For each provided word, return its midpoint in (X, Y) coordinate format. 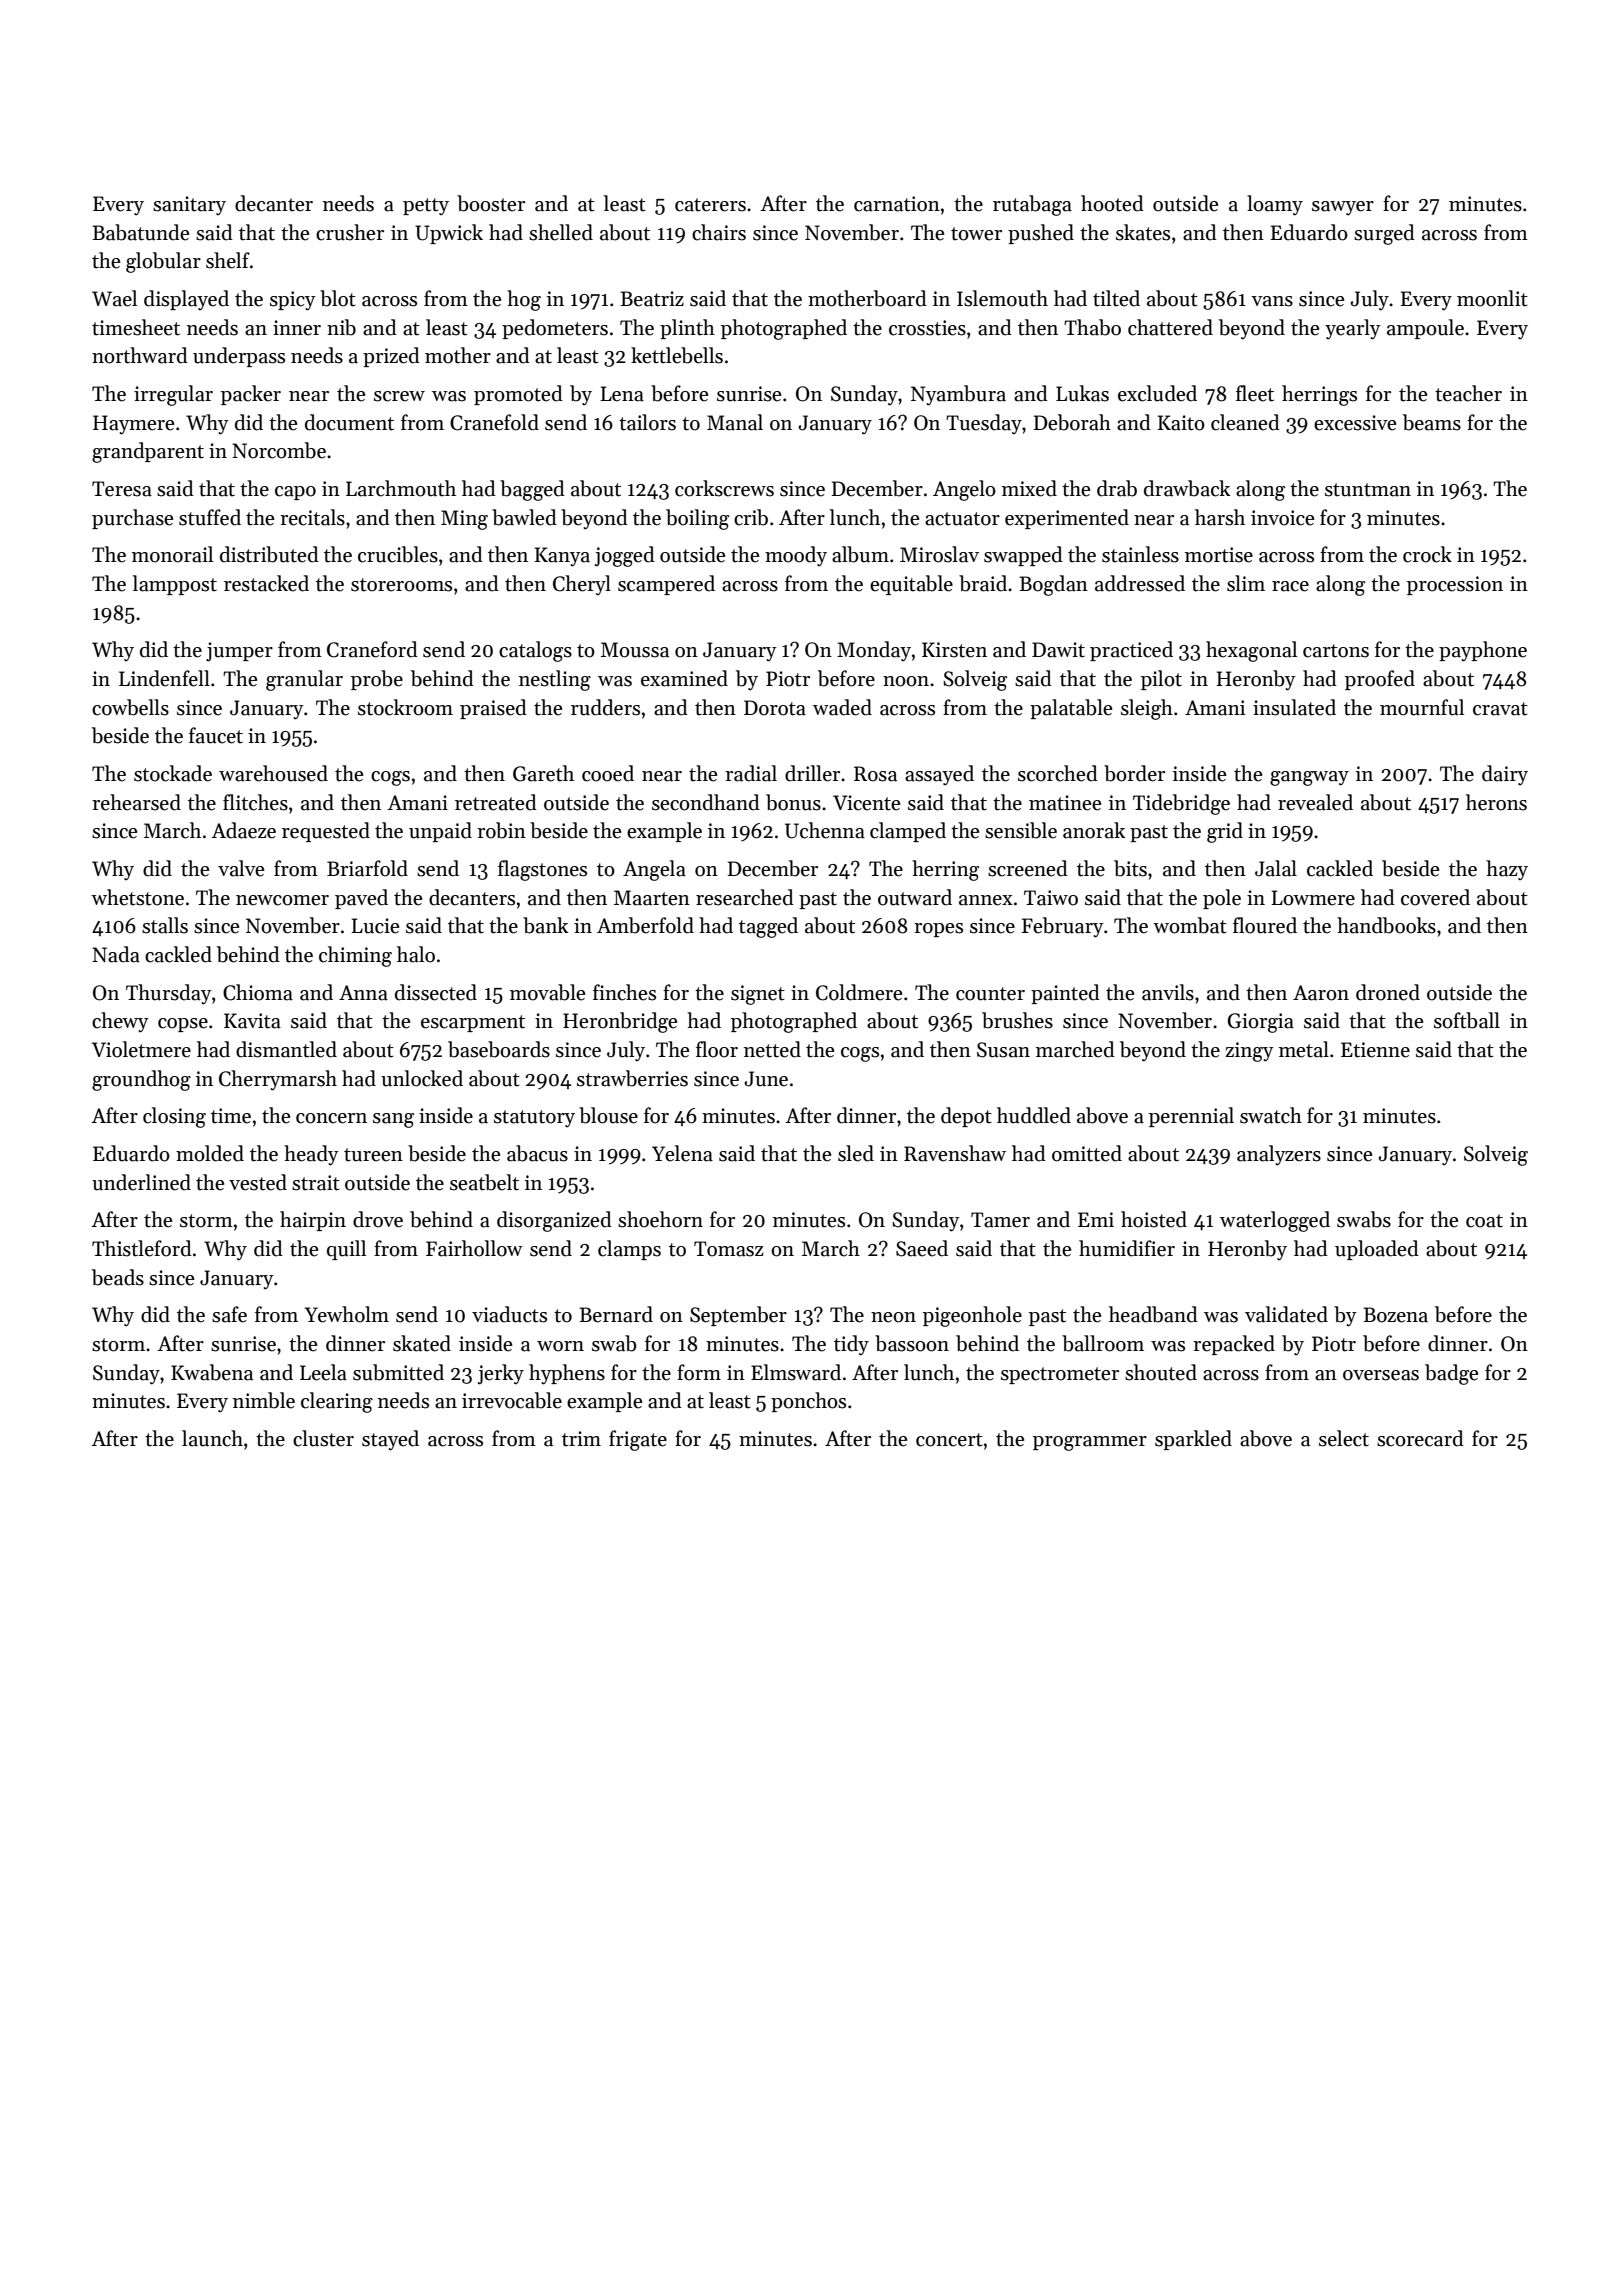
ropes (938, 930)
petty (426, 206)
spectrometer (1060, 1375)
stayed (390, 1440)
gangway (1309, 778)
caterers (710, 205)
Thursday (169, 994)
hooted (1112, 203)
